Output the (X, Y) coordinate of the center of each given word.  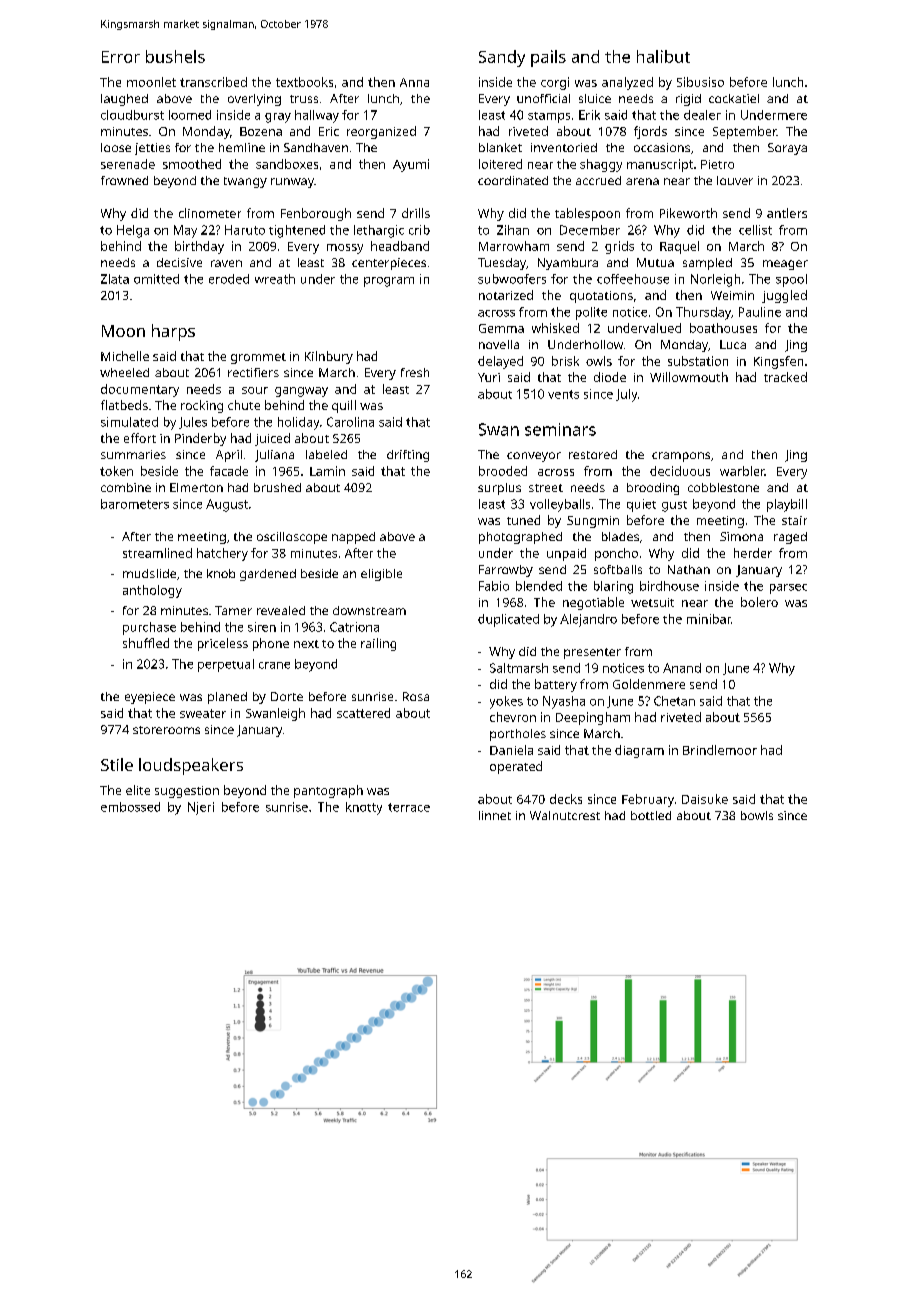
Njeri (201, 808)
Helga (133, 231)
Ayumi (411, 165)
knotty (364, 808)
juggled (784, 296)
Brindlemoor (720, 750)
